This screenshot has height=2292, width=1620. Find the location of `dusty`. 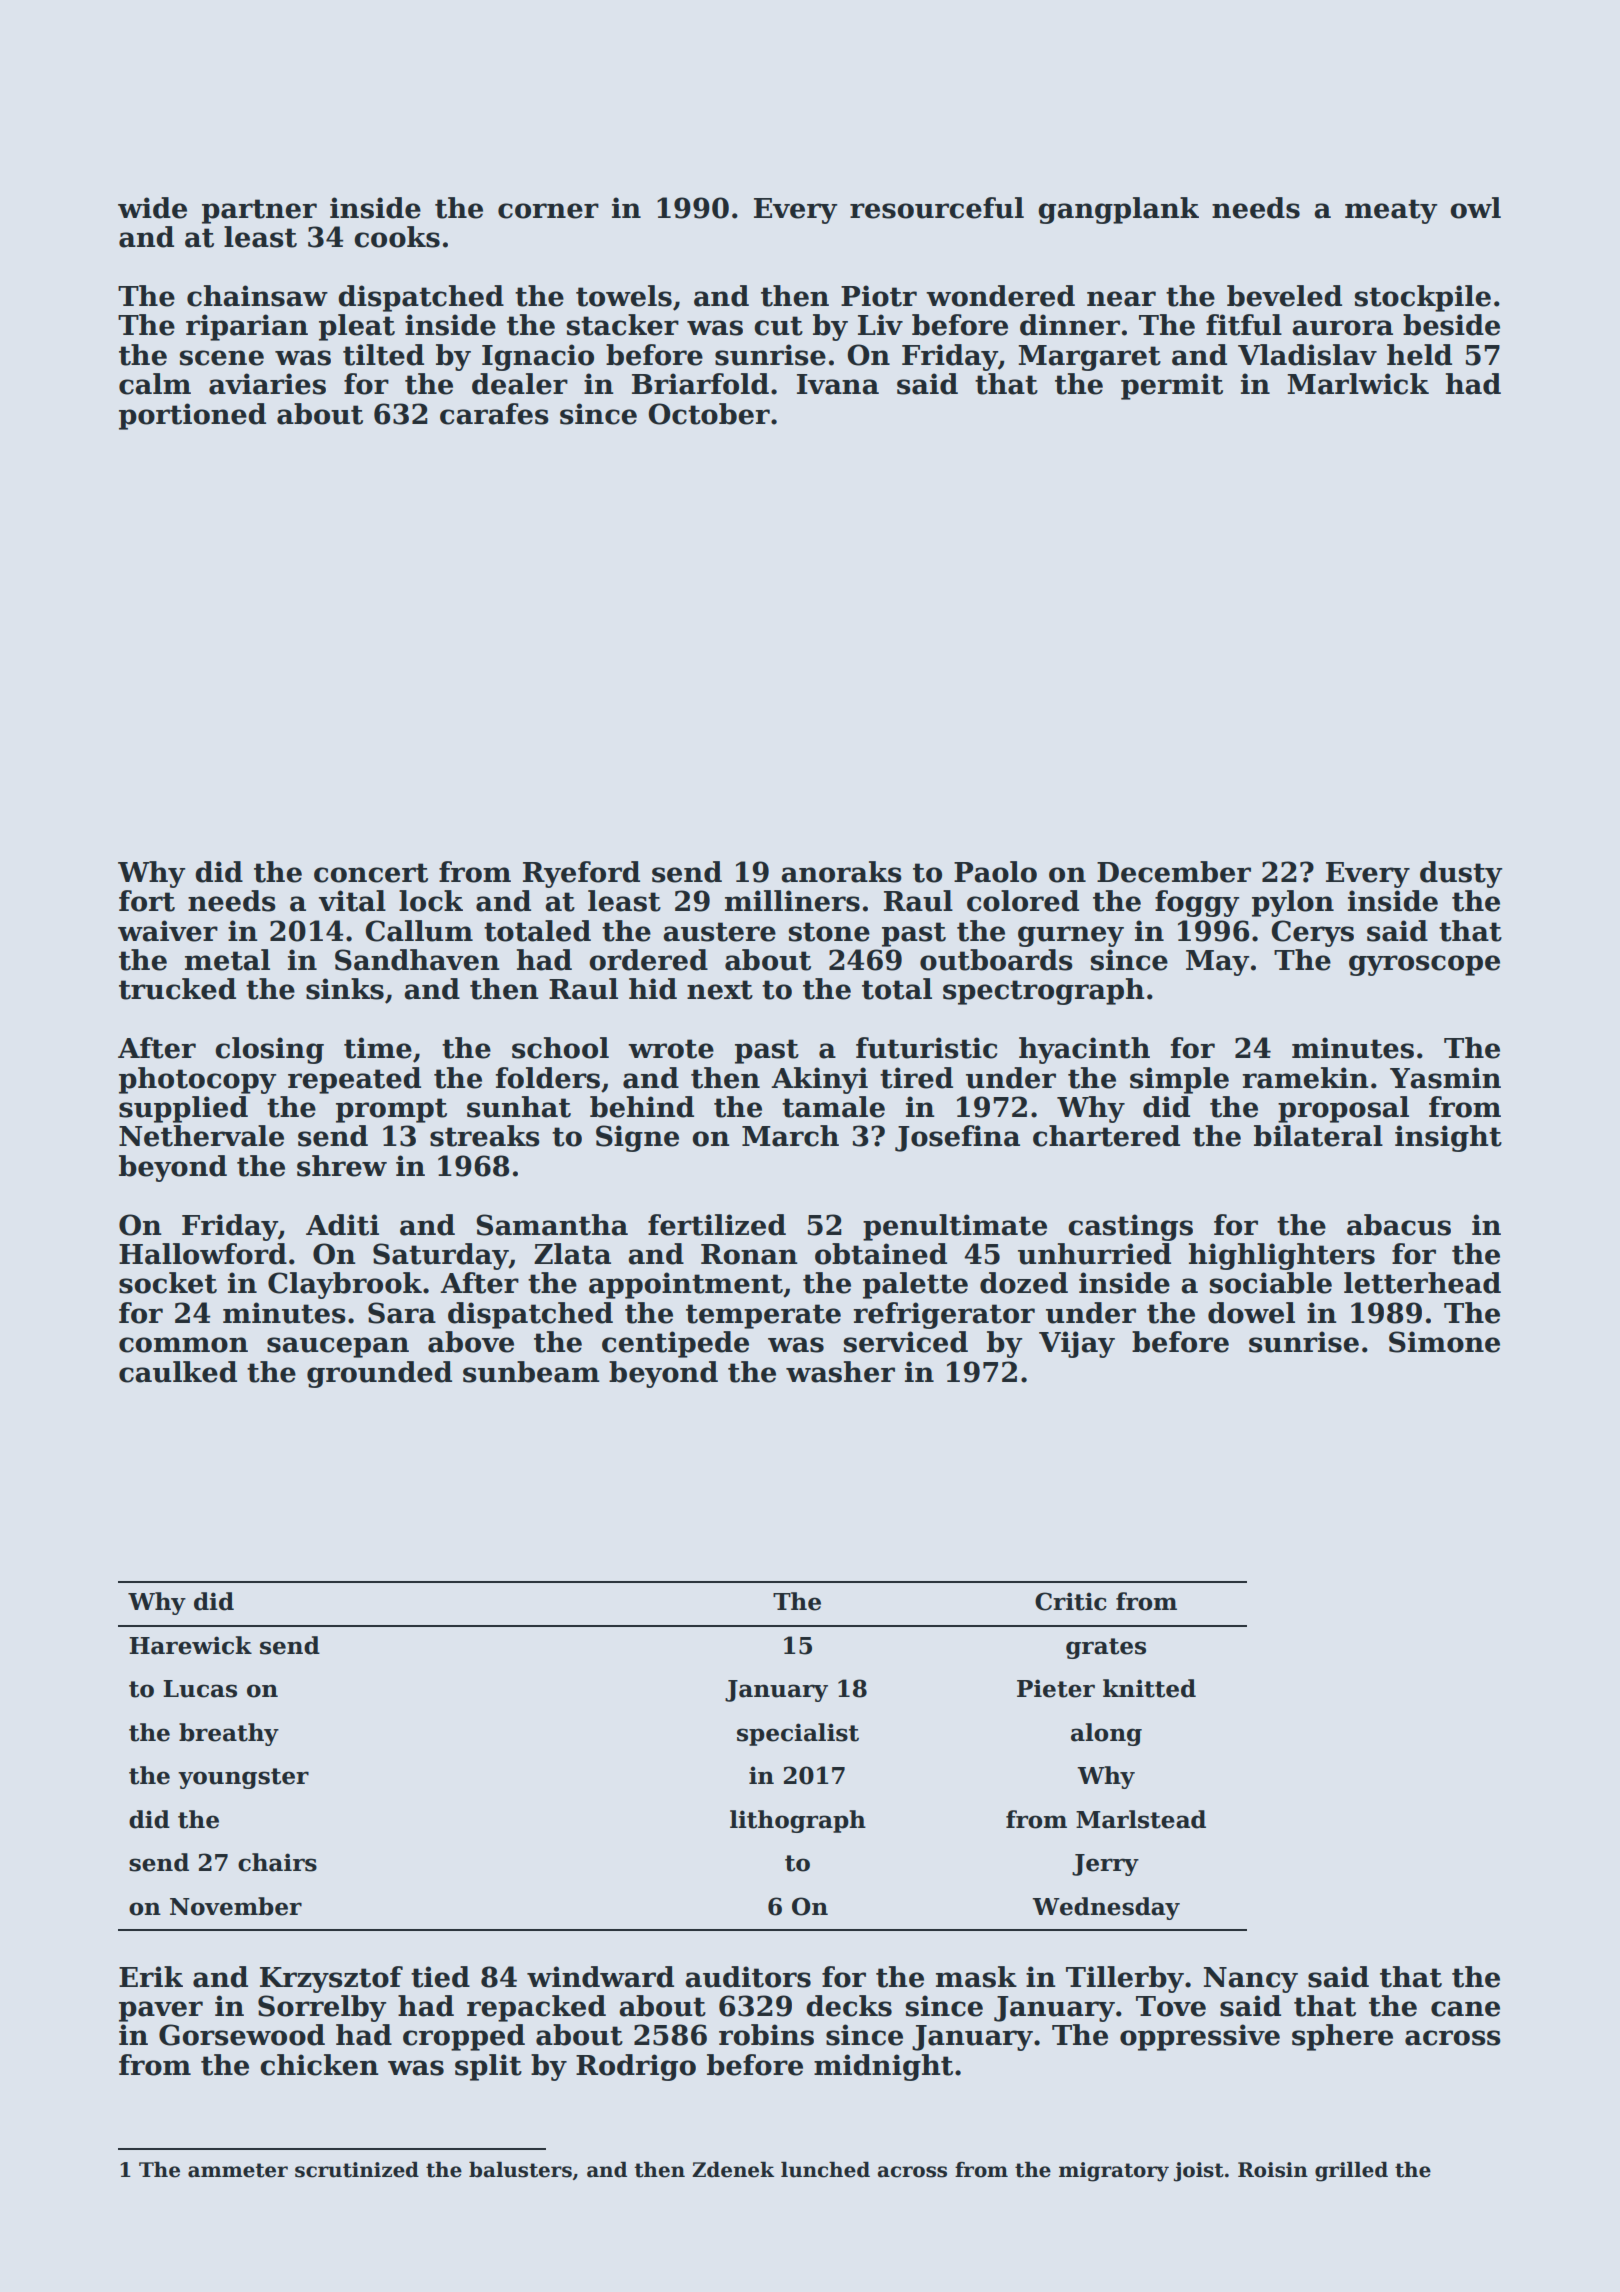

dusty is located at coordinates (1461, 874).
